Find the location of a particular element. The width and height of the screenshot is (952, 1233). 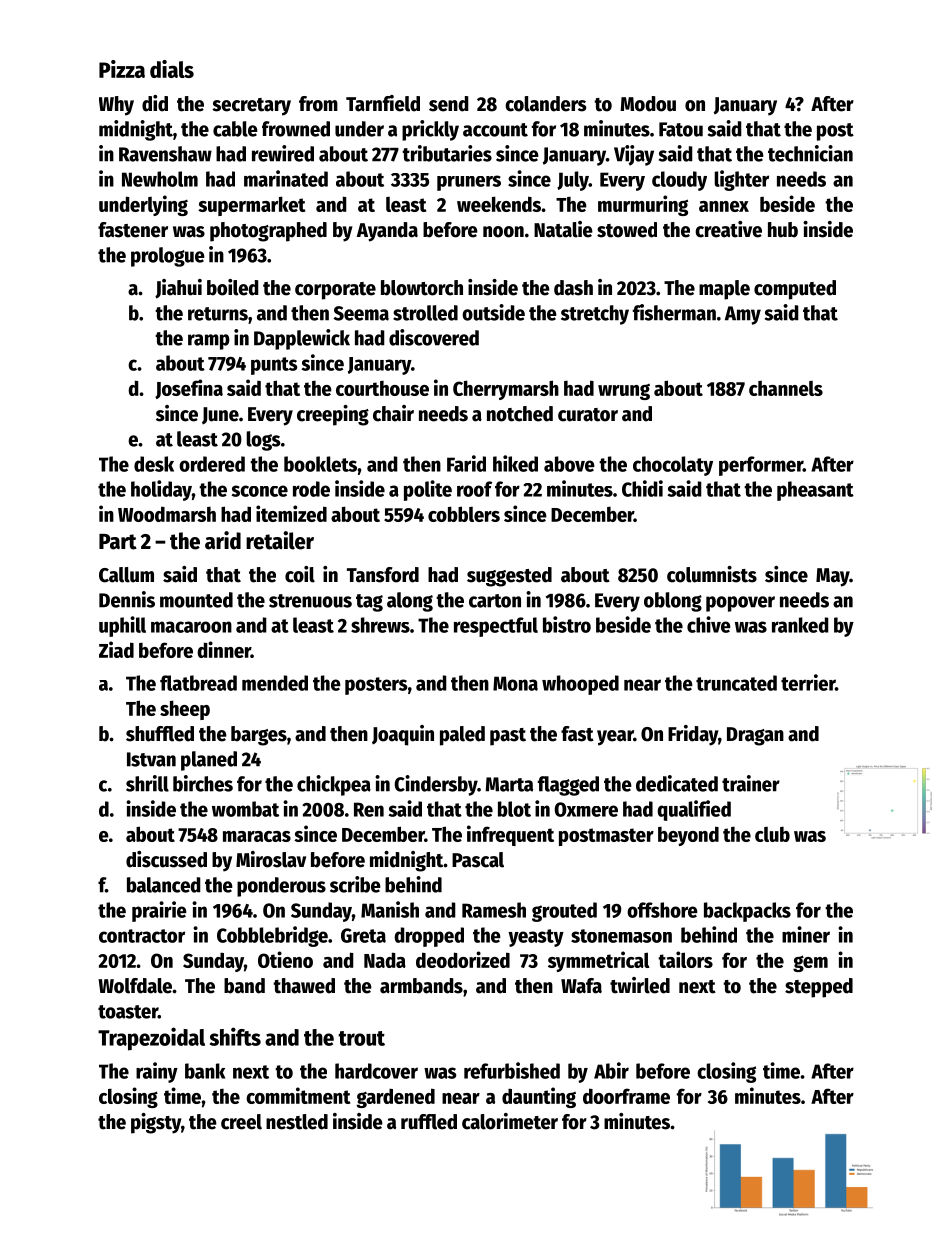

Tarnfield is located at coordinates (383, 103).
